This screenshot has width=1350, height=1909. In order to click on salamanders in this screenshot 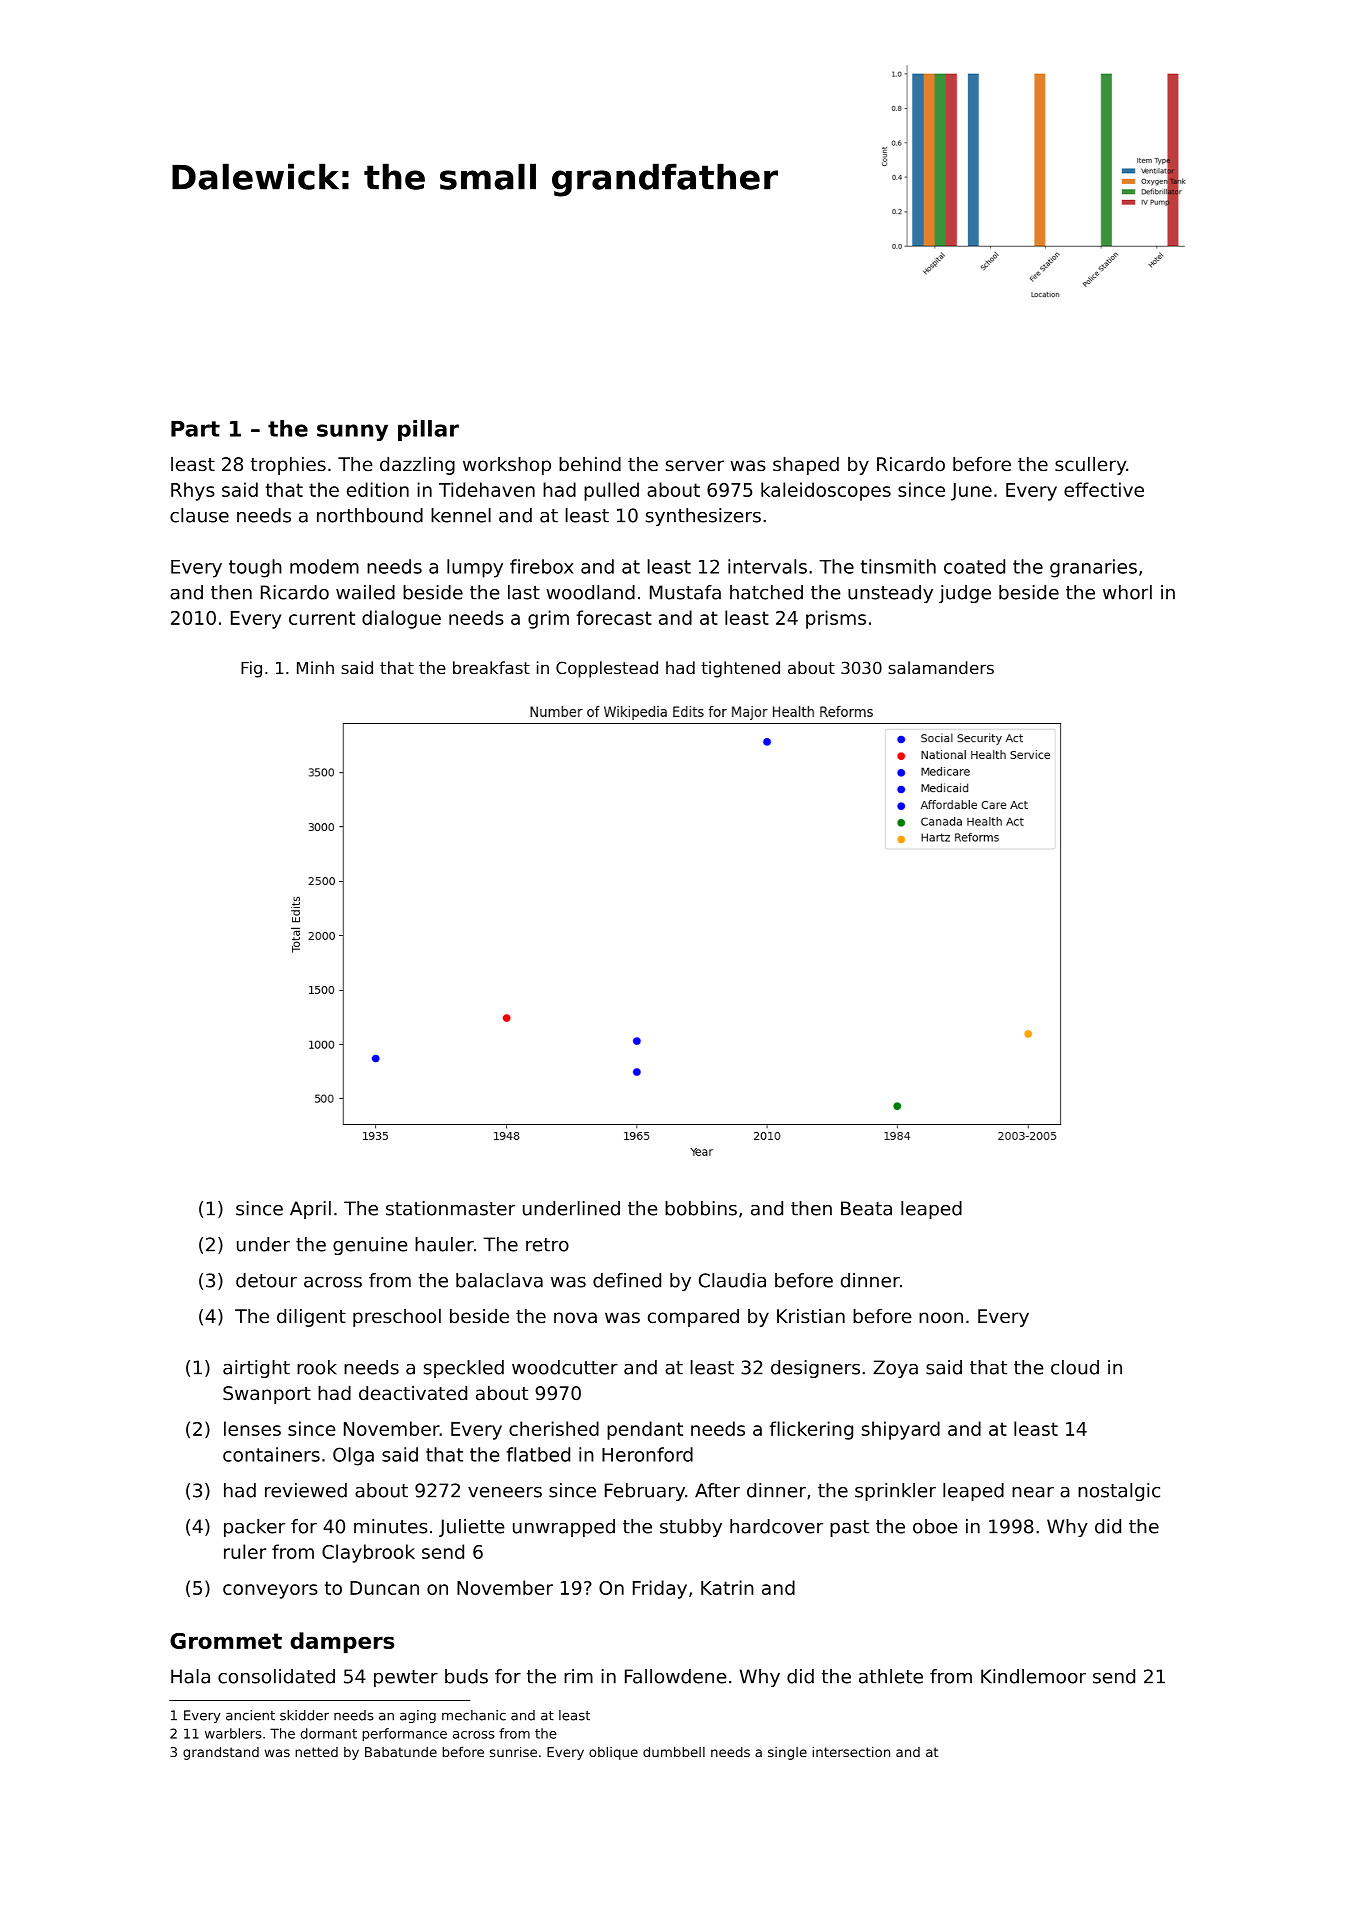, I will do `click(941, 667)`.
